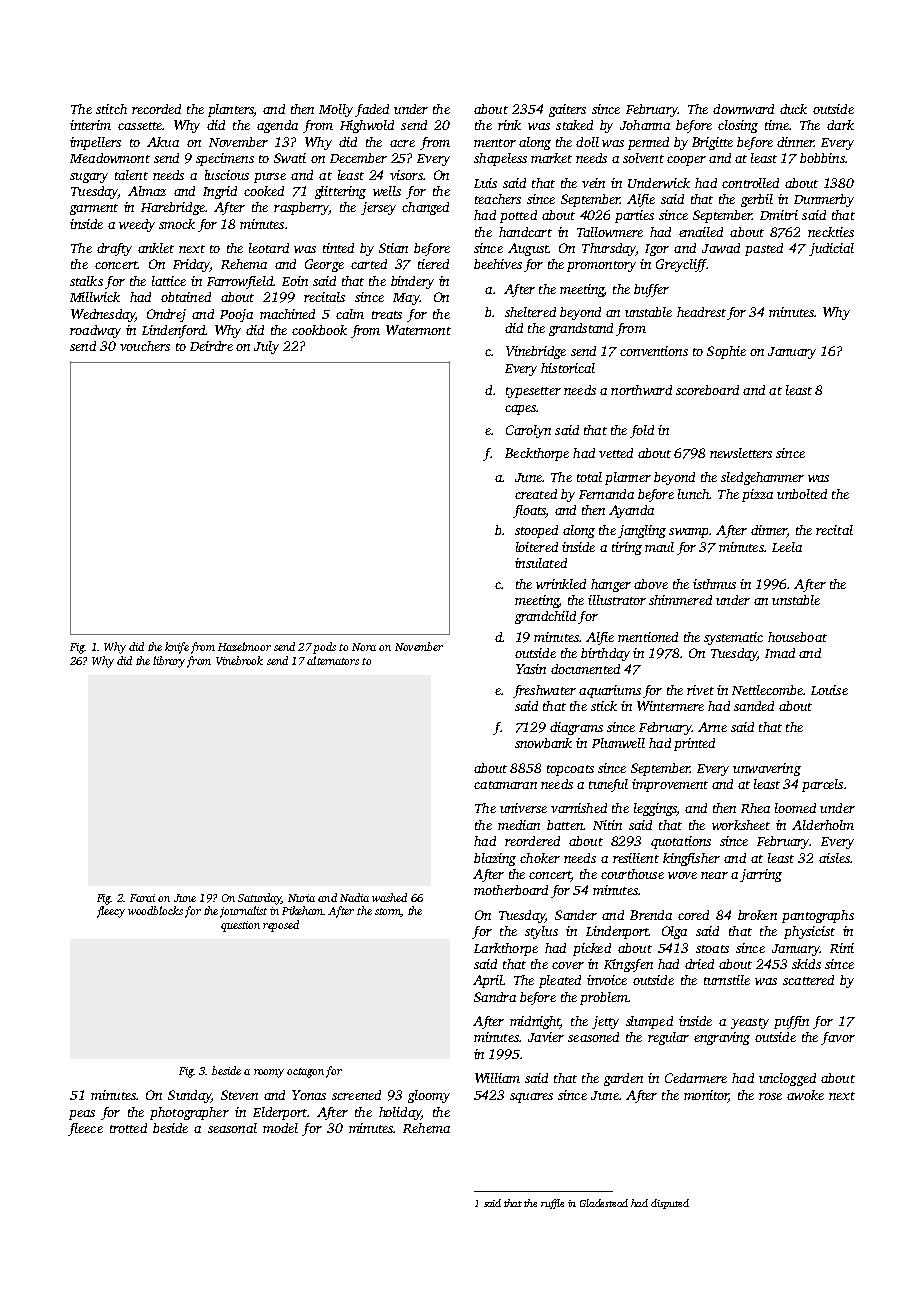 Image resolution: width=924 pixels, height=1308 pixels. Describe the element at coordinates (155, 910) in the screenshot. I see `woodblocks` at that location.
